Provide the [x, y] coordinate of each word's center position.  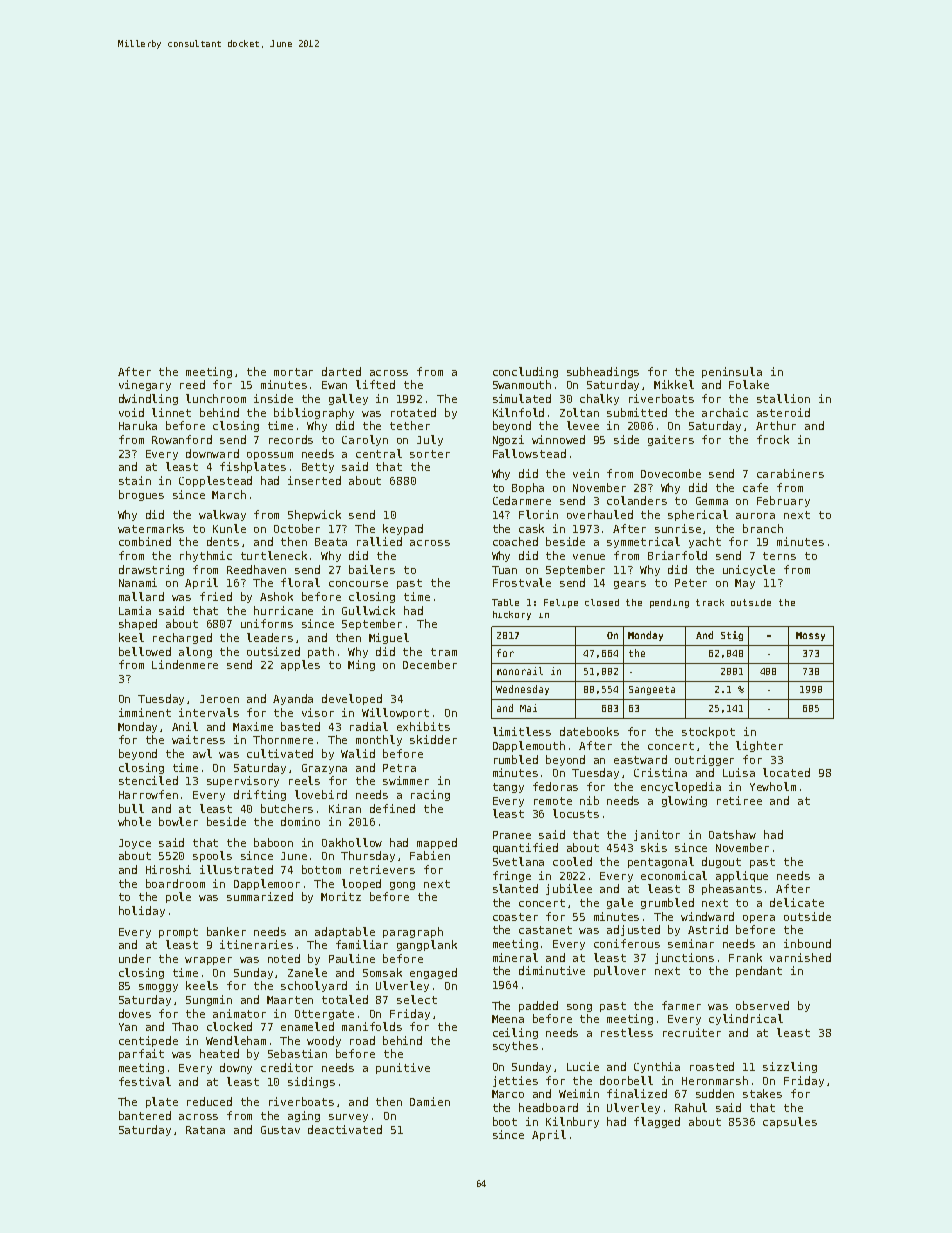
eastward [640, 759]
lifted [375, 384]
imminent [145, 712]
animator [239, 1013]
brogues [141, 495]
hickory [512, 615]
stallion [783, 398]
